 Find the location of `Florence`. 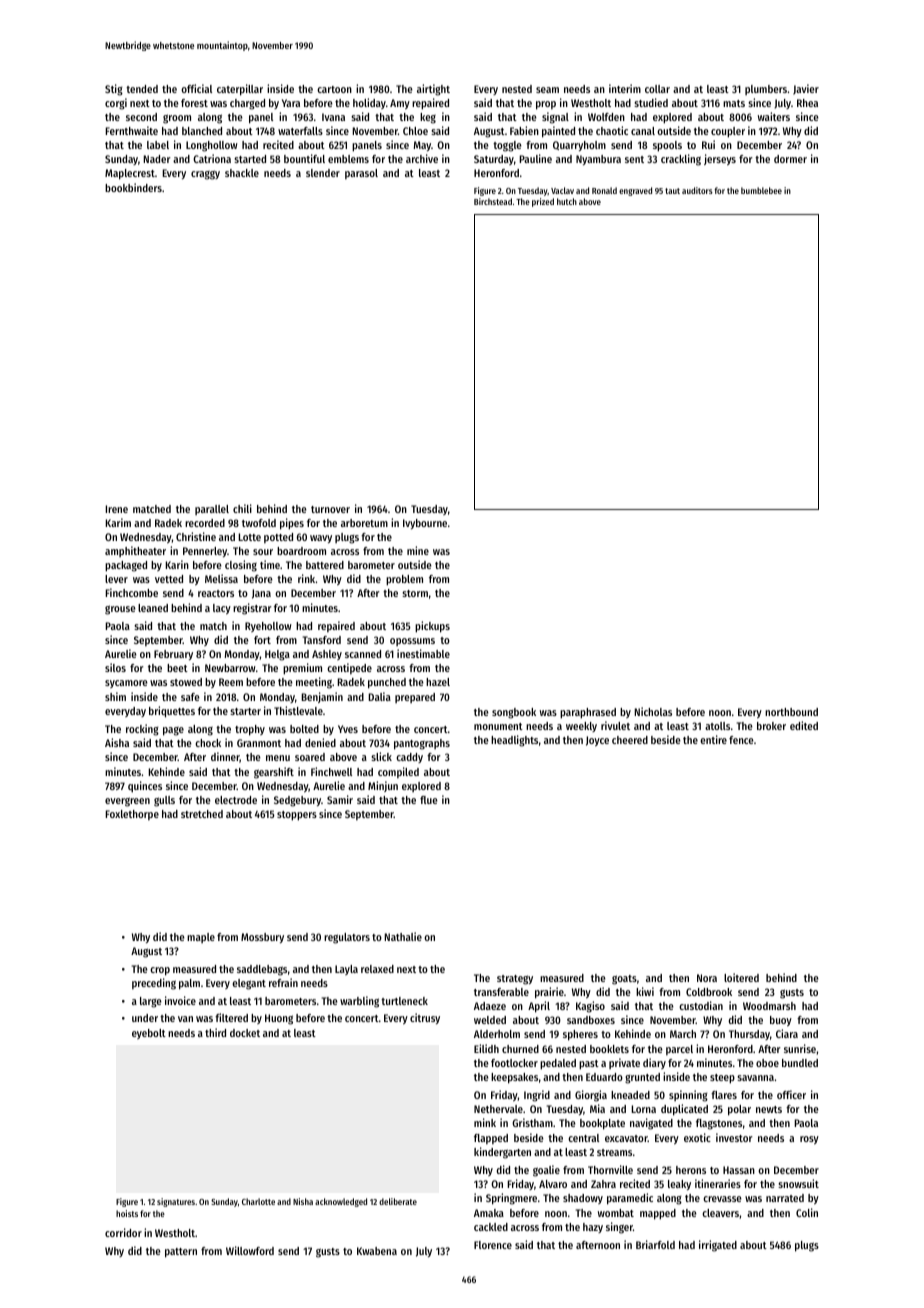

Florence is located at coordinates (493, 1245).
